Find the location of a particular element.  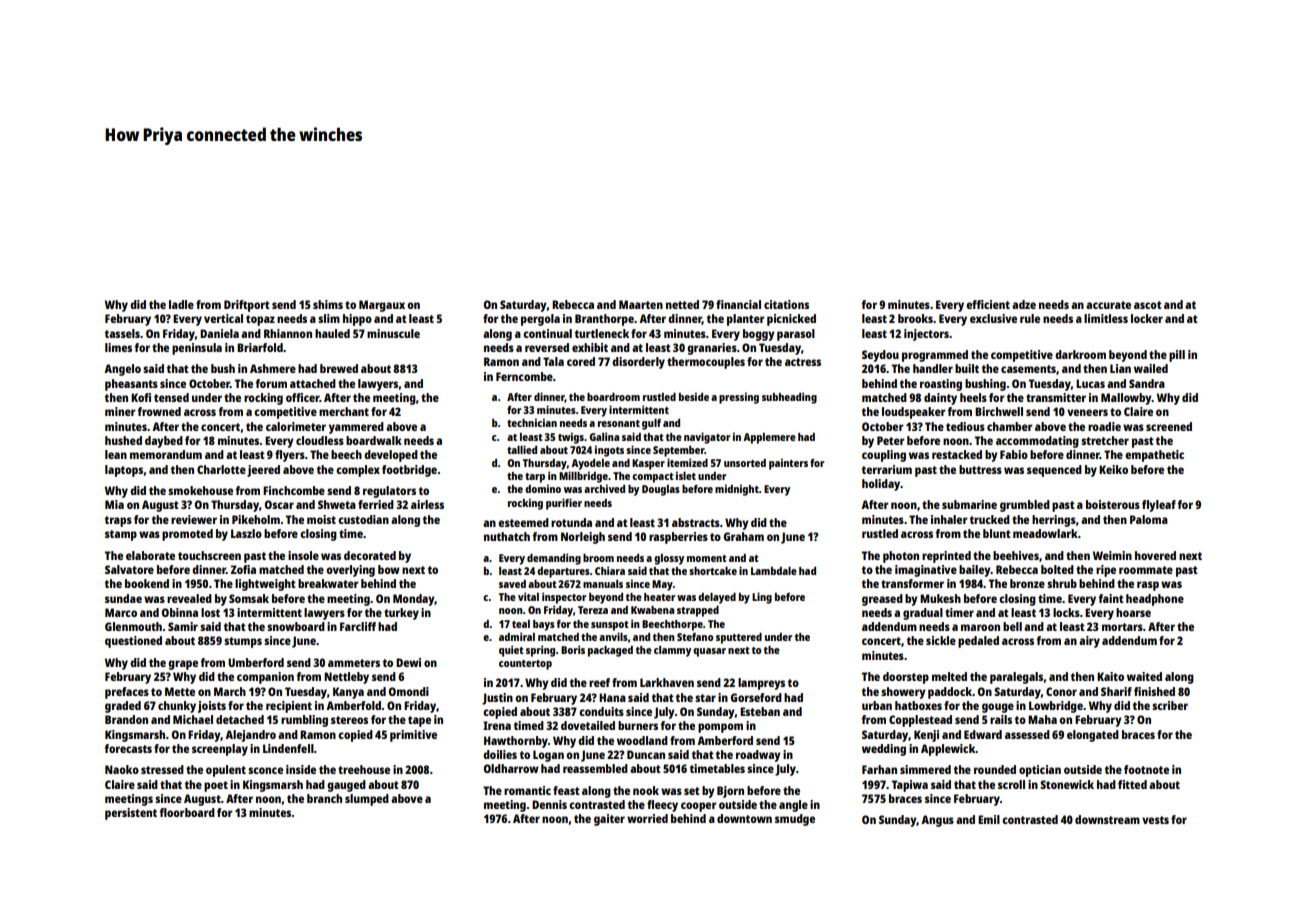

melted is located at coordinates (949, 676).
